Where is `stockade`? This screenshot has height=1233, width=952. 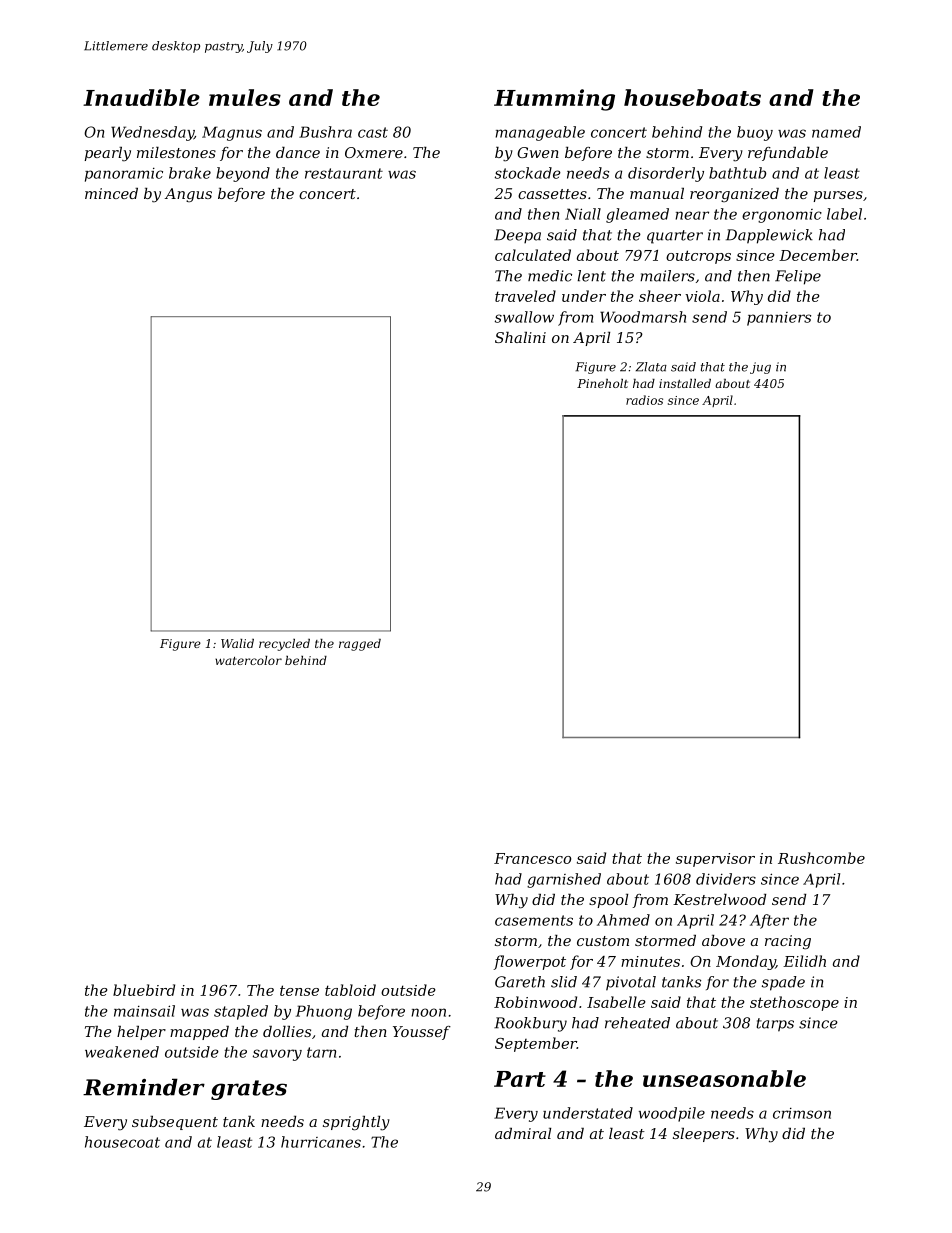
stockade is located at coordinates (528, 173).
